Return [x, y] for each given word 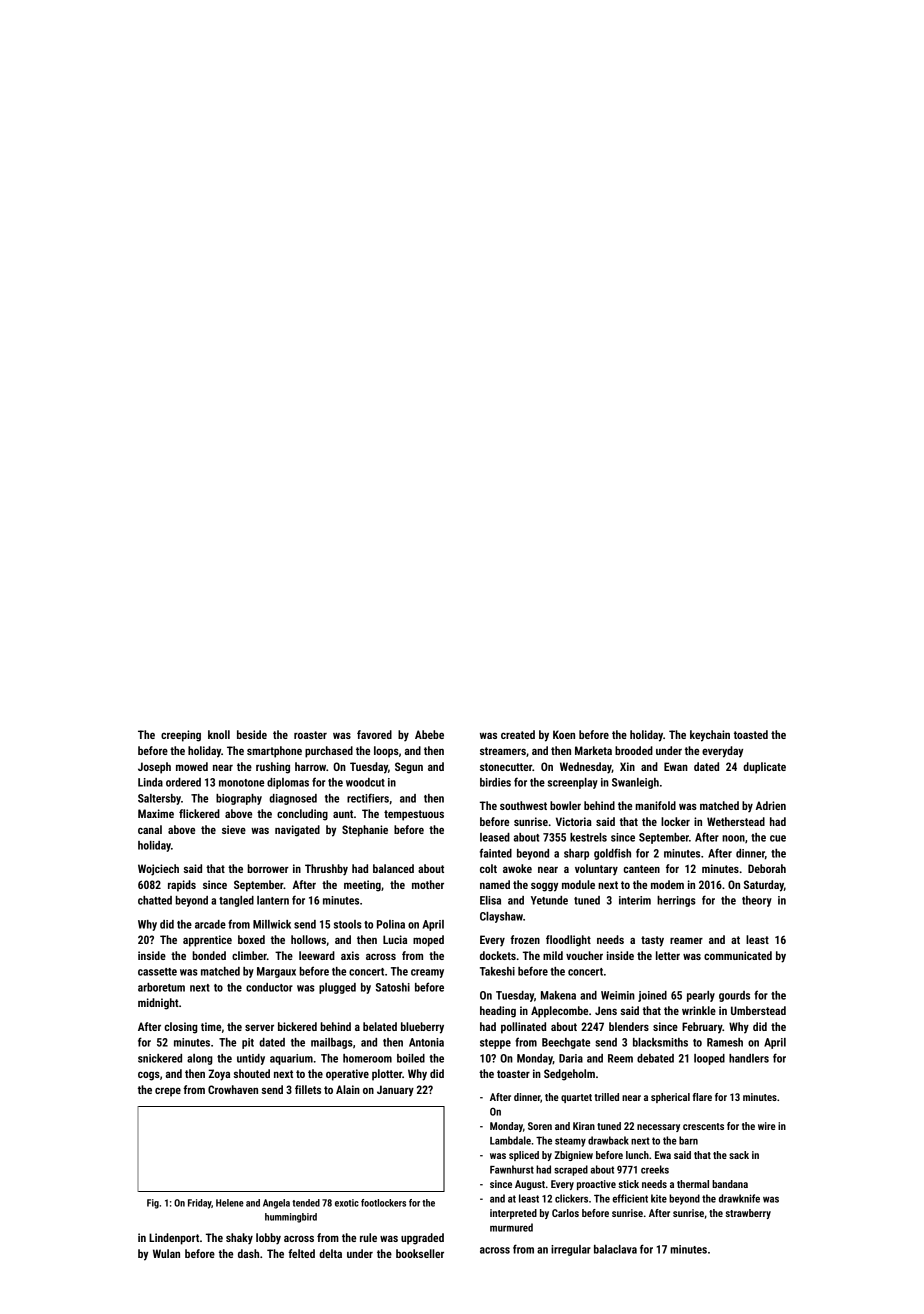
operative [347, 1075]
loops [386, 752]
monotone [241, 783]
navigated [297, 831]
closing [181, 1028]
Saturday [764, 886]
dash [248, 1253]
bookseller [420, 1253]
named [495, 884]
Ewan [676, 766]
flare [702, 1097]
